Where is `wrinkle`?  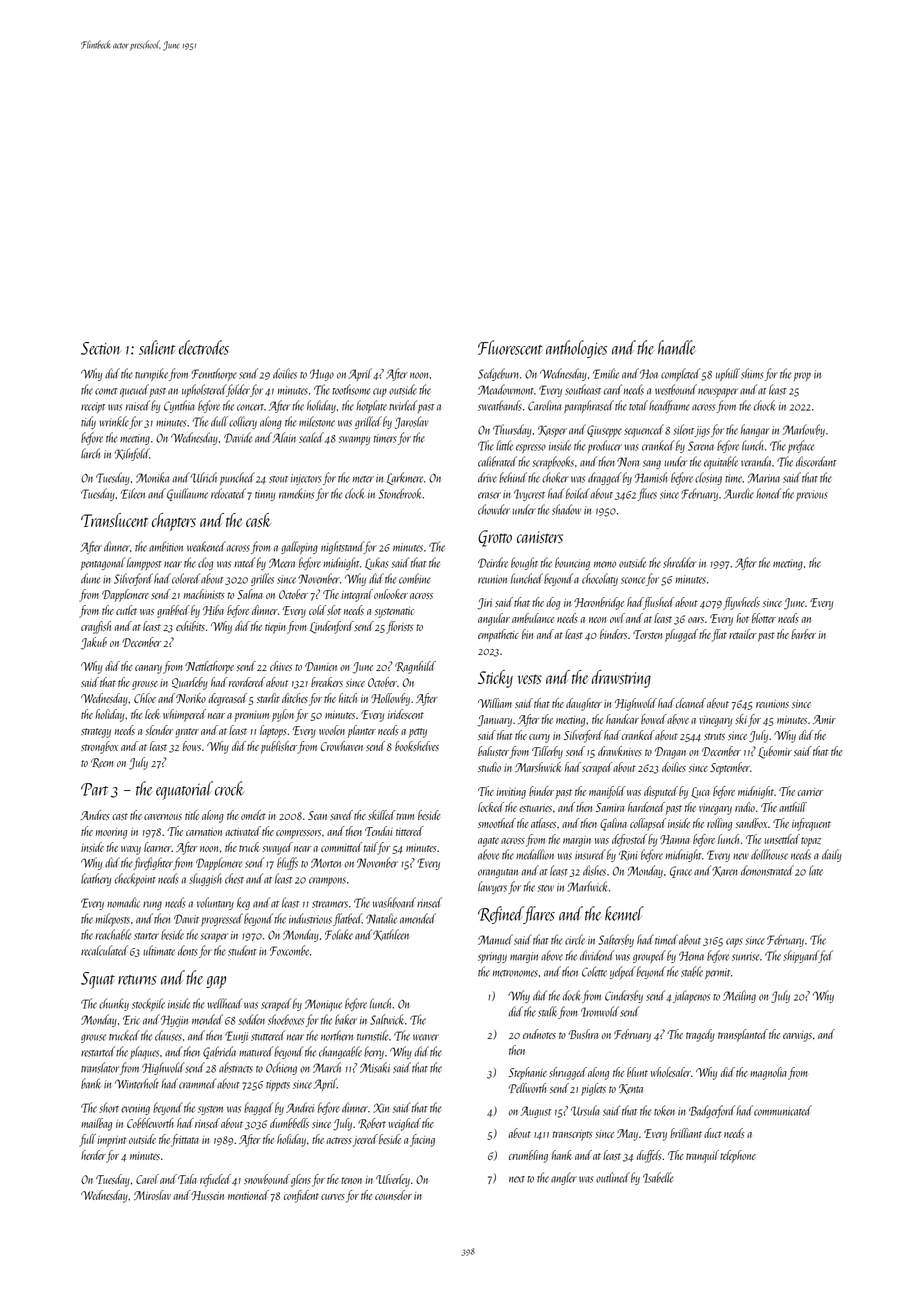
wrinkle is located at coordinates (114, 421).
